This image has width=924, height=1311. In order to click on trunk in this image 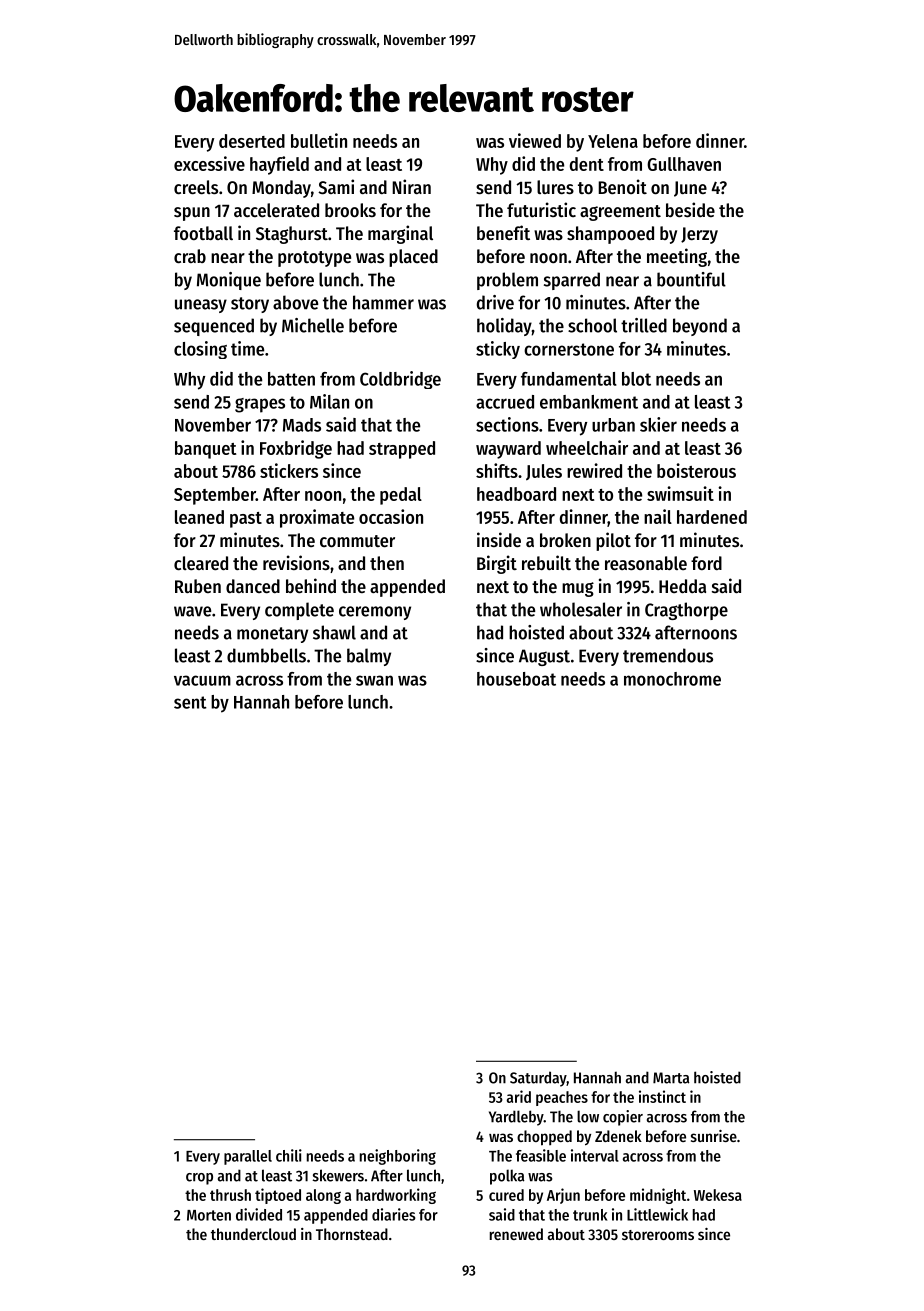, I will do `click(590, 1215)`.
